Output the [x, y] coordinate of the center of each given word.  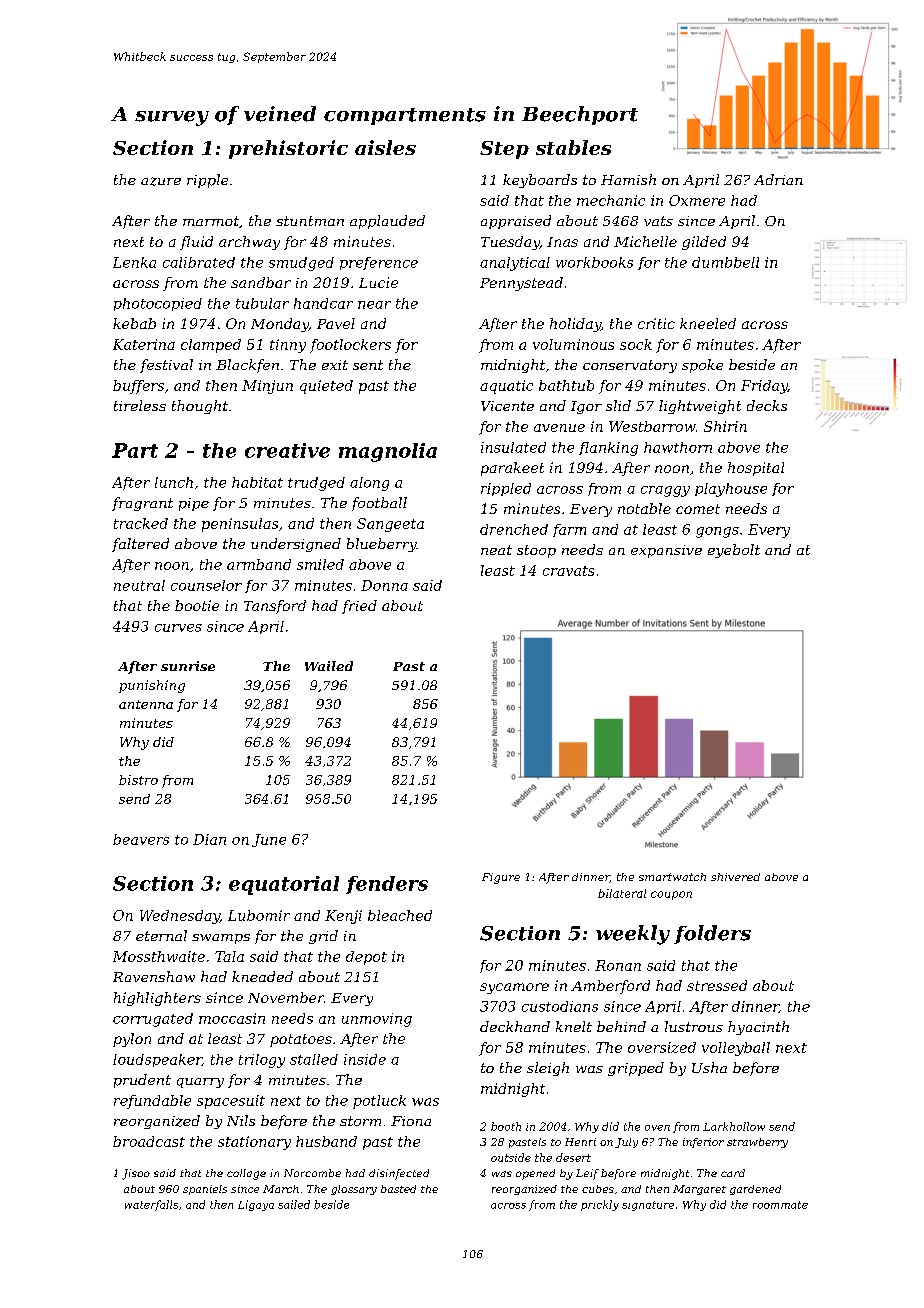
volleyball [736, 1049]
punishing [152, 686]
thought [200, 407]
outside [511, 1157]
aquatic [506, 387]
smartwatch [672, 877]
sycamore [514, 988]
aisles [385, 147]
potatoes [301, 1040]
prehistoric [288, 149]
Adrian [778, 179]
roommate [780, 1205]
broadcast [149, 1141]
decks [767, 405]
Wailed [329, 666]
